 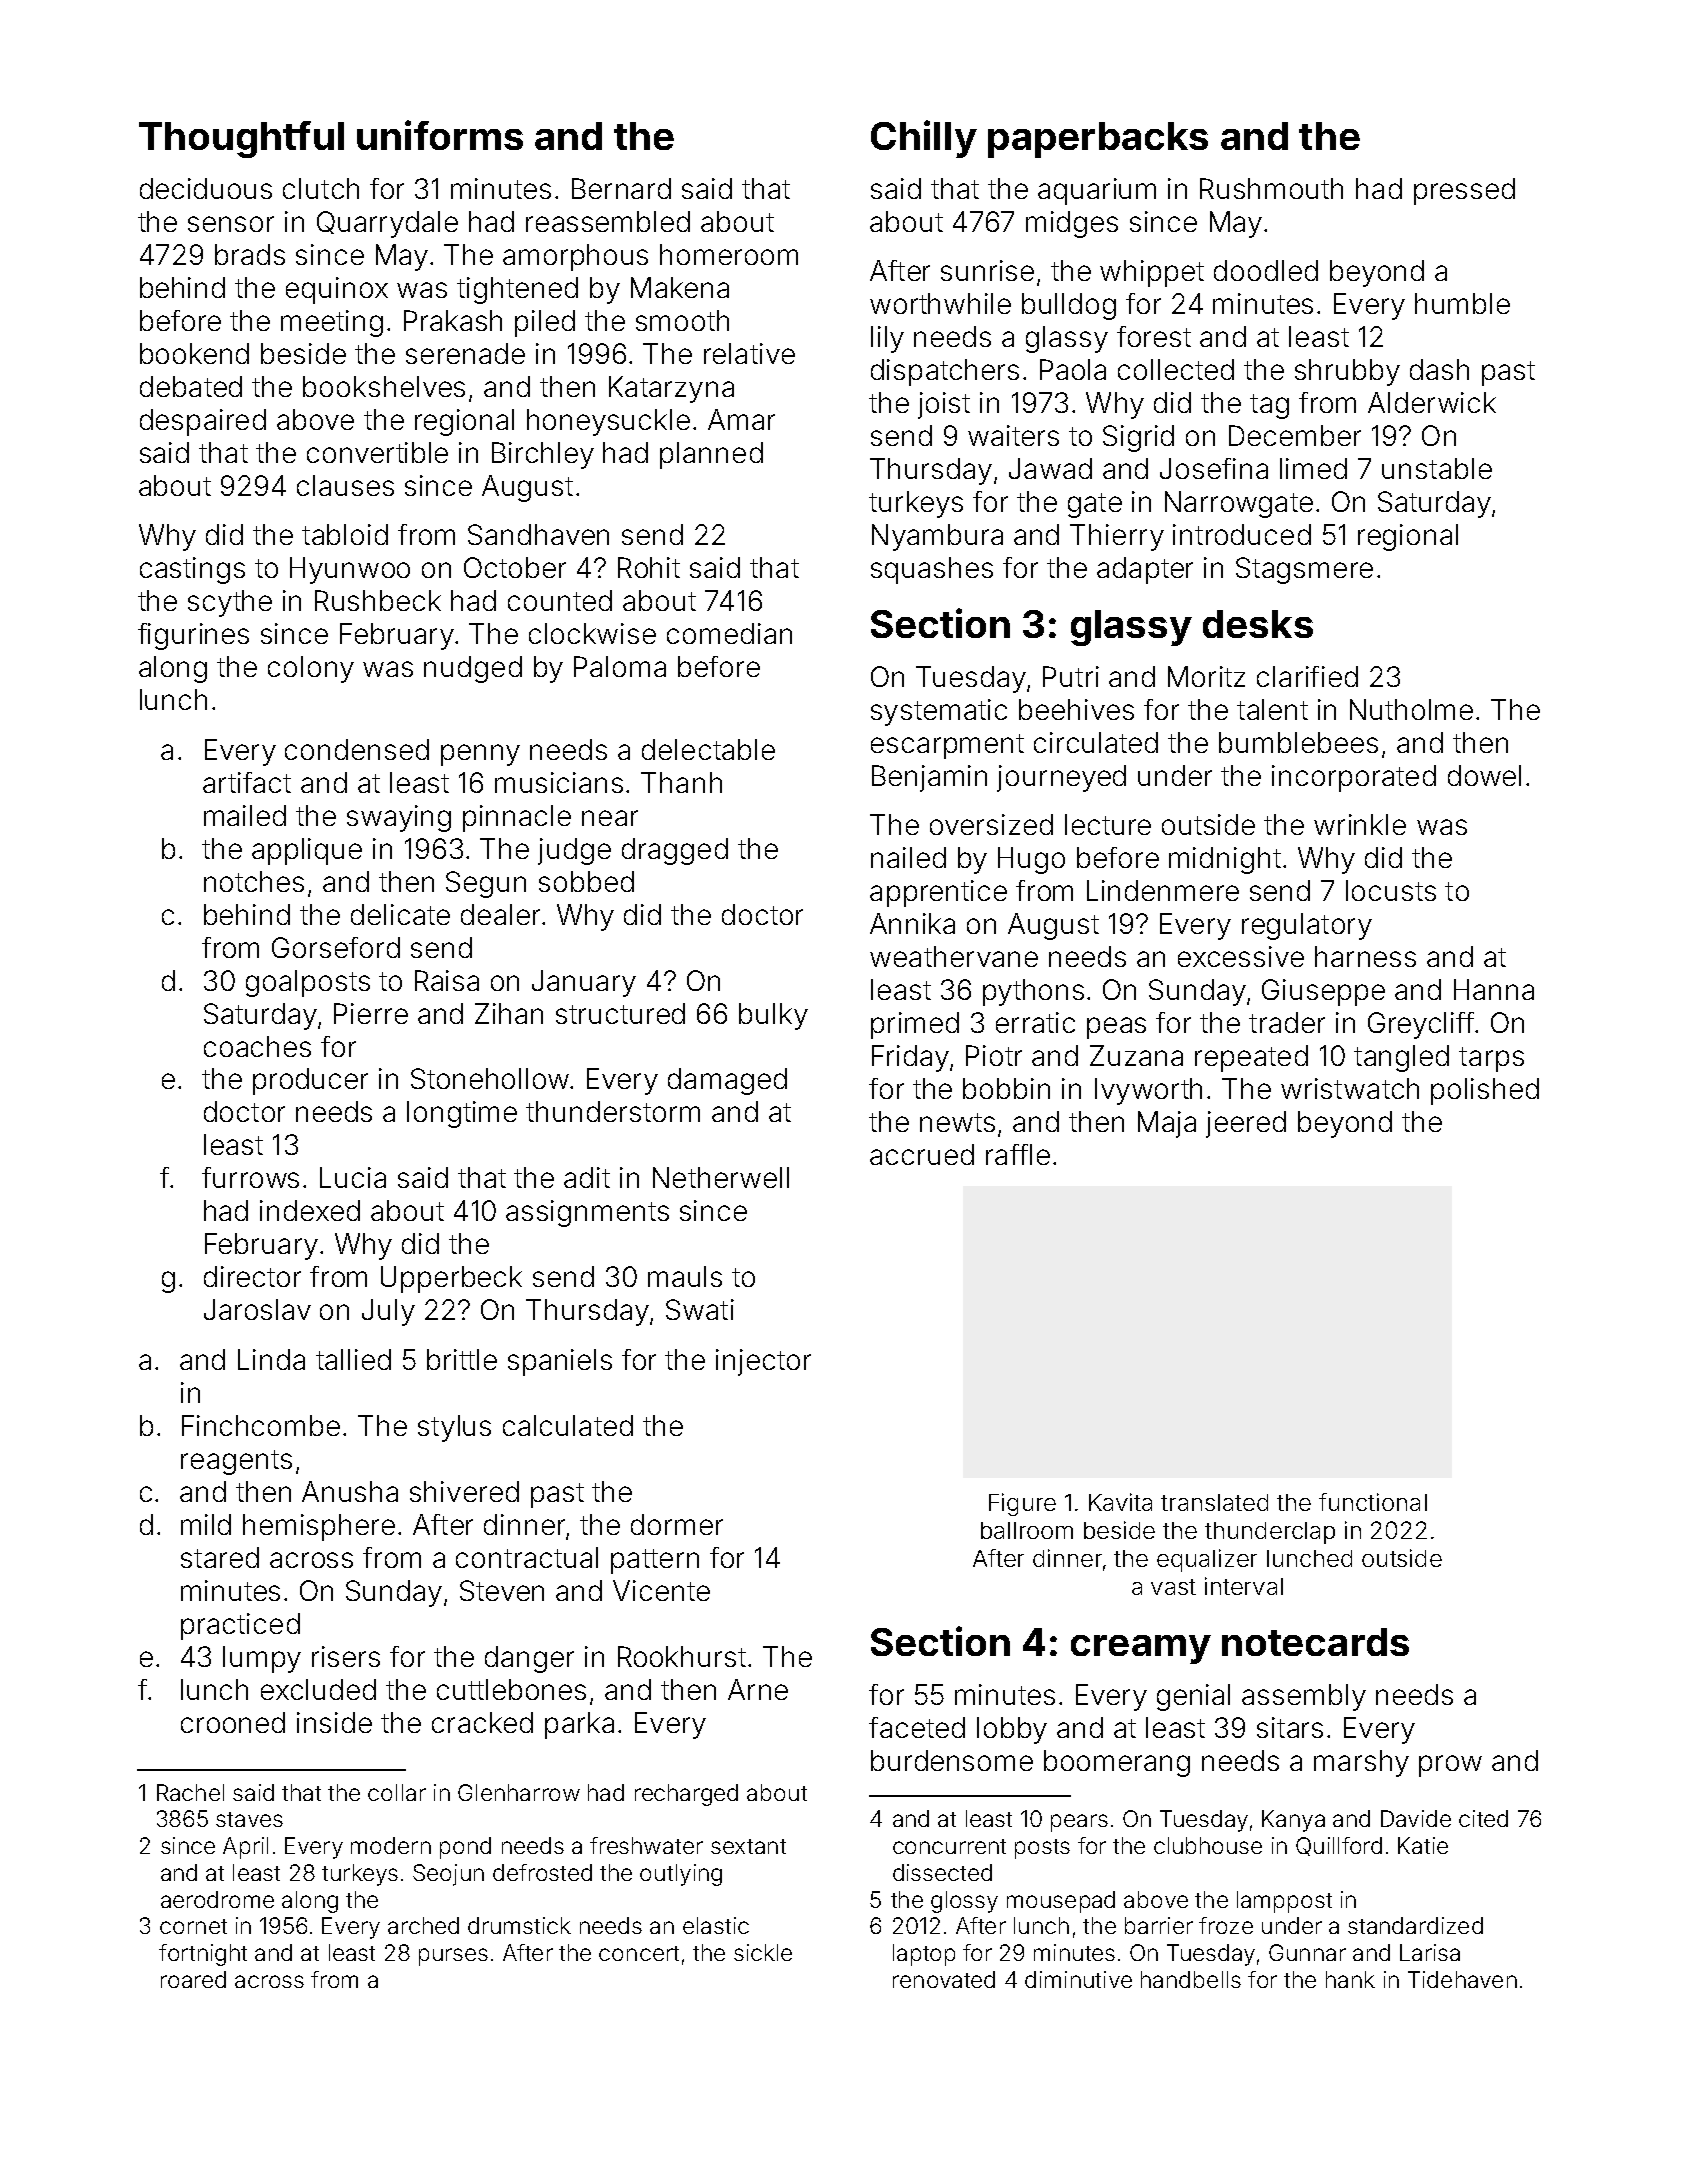 I want to click on amorphous, so click(x=575, y=257).
